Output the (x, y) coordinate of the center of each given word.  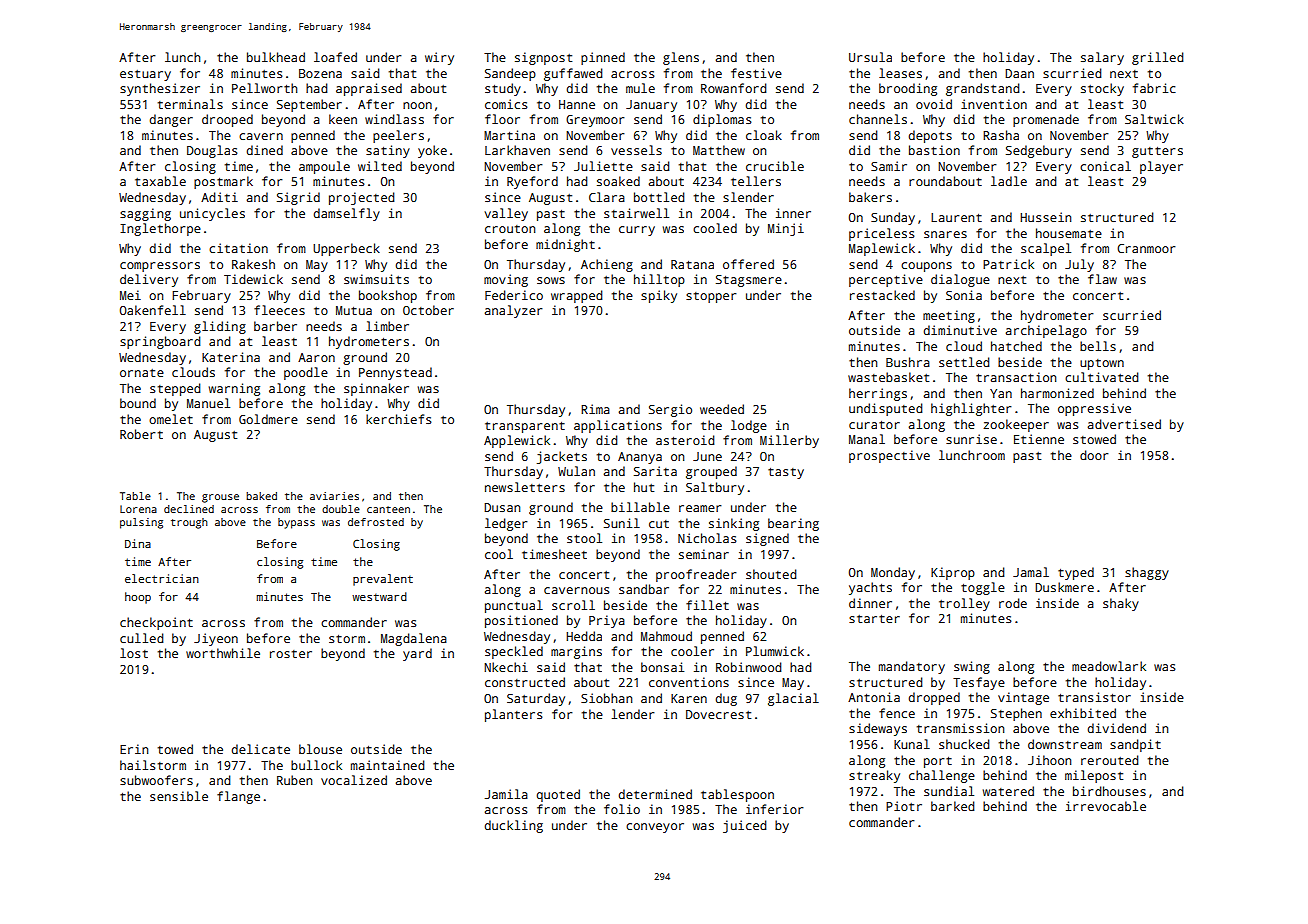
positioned (521, 621)
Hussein (1045, 217)
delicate (261, 749)
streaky (874, 776)
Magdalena (414, 639)
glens (681, 58)
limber (387, 326)
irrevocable (1106, 806)
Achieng (607, 265)
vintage (1023, 698)
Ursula (870, 57)
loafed (335, 57)
